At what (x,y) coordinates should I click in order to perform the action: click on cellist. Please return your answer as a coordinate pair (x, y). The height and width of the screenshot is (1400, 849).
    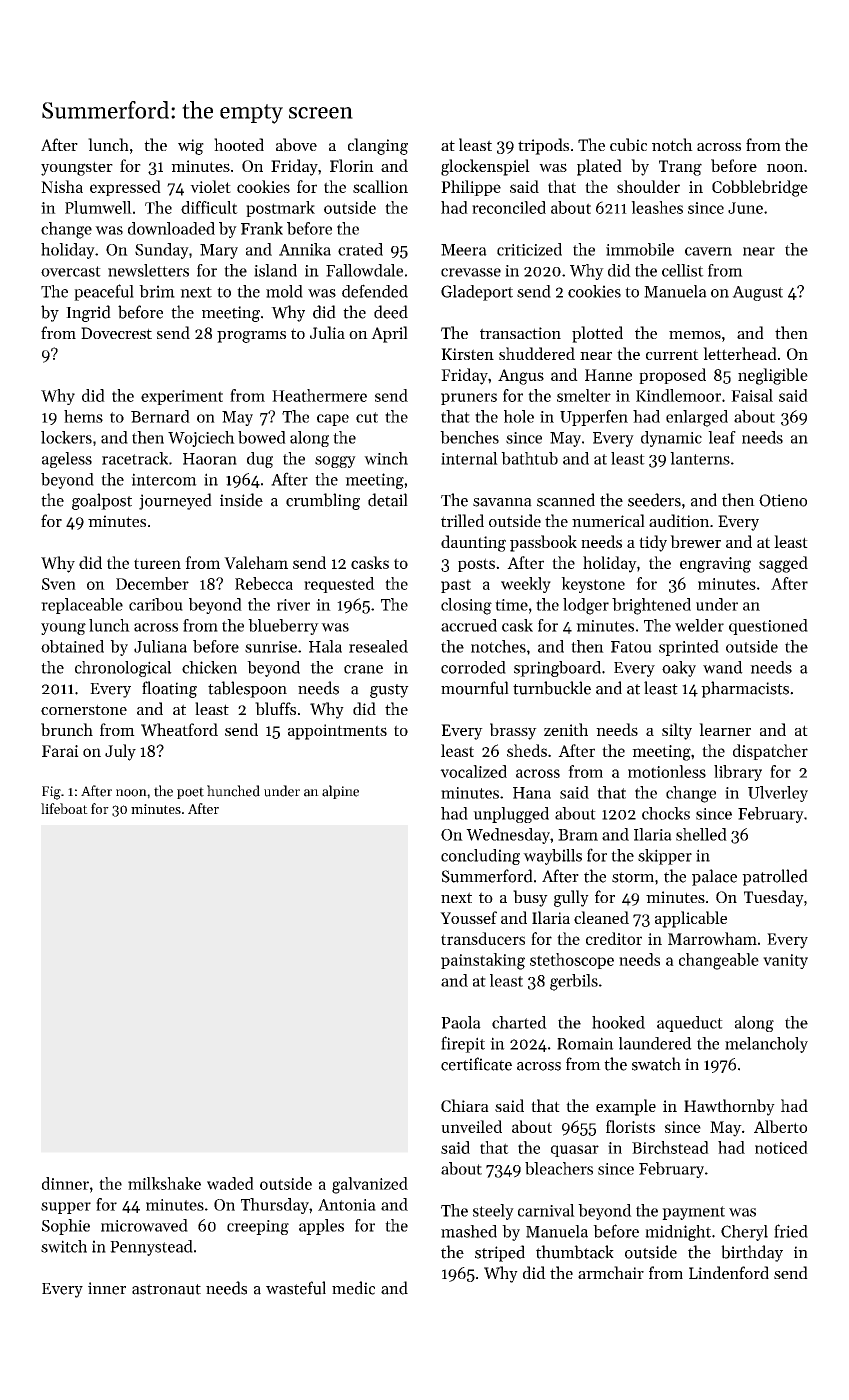
    Looking at the image, I should click on (683, 270).
